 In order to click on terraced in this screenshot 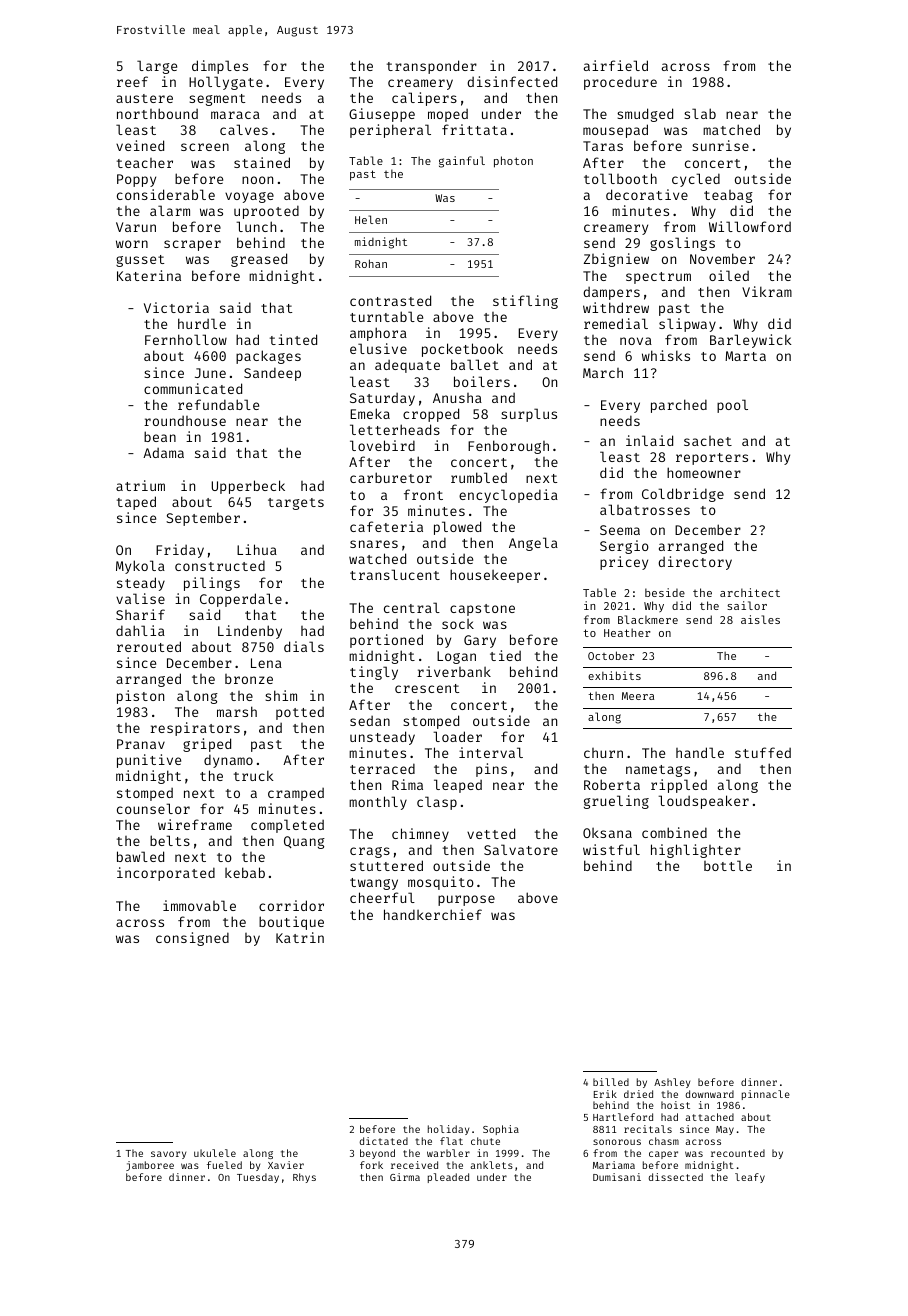, I will do `click(382, 768)`.
